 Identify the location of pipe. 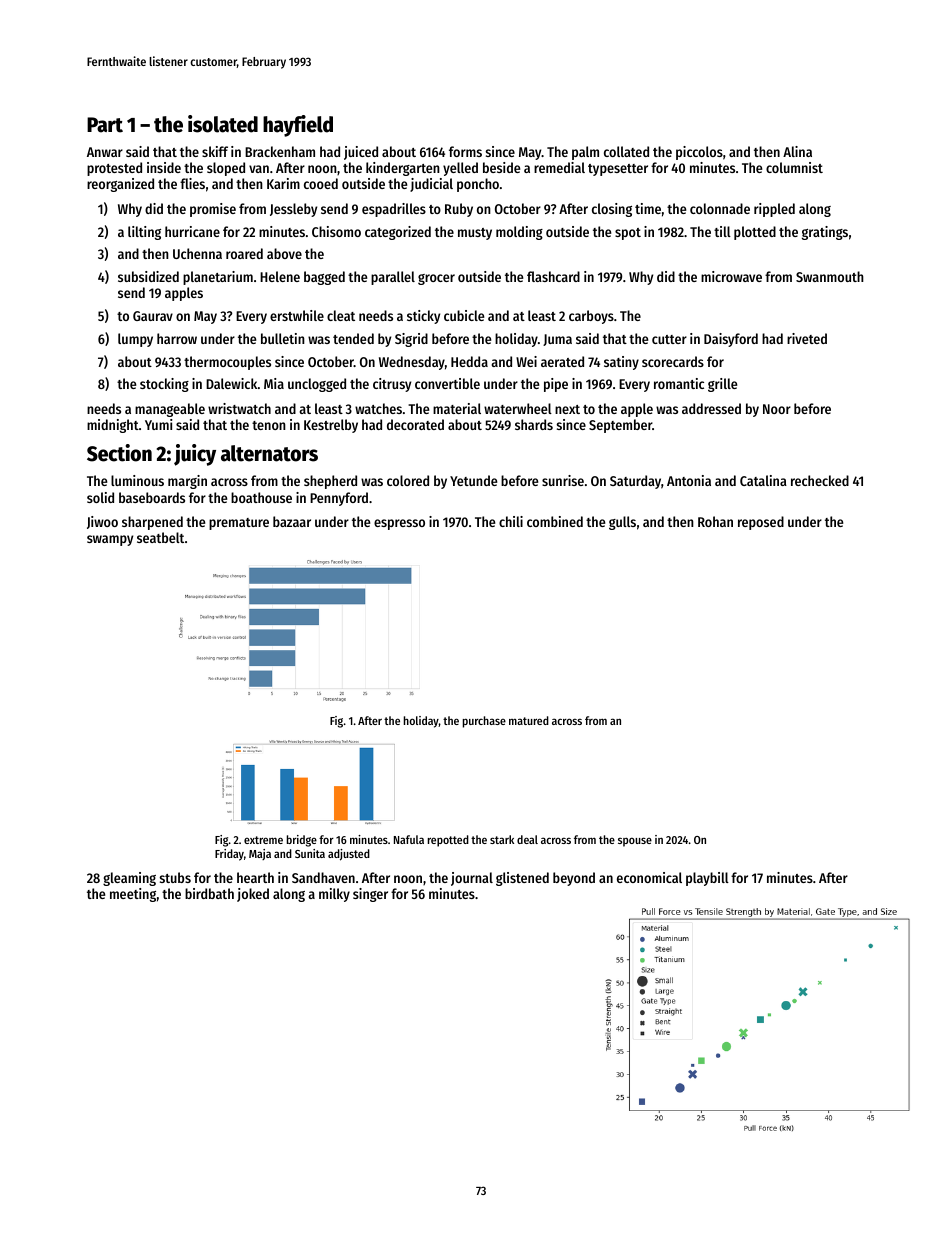
(556, 385).
